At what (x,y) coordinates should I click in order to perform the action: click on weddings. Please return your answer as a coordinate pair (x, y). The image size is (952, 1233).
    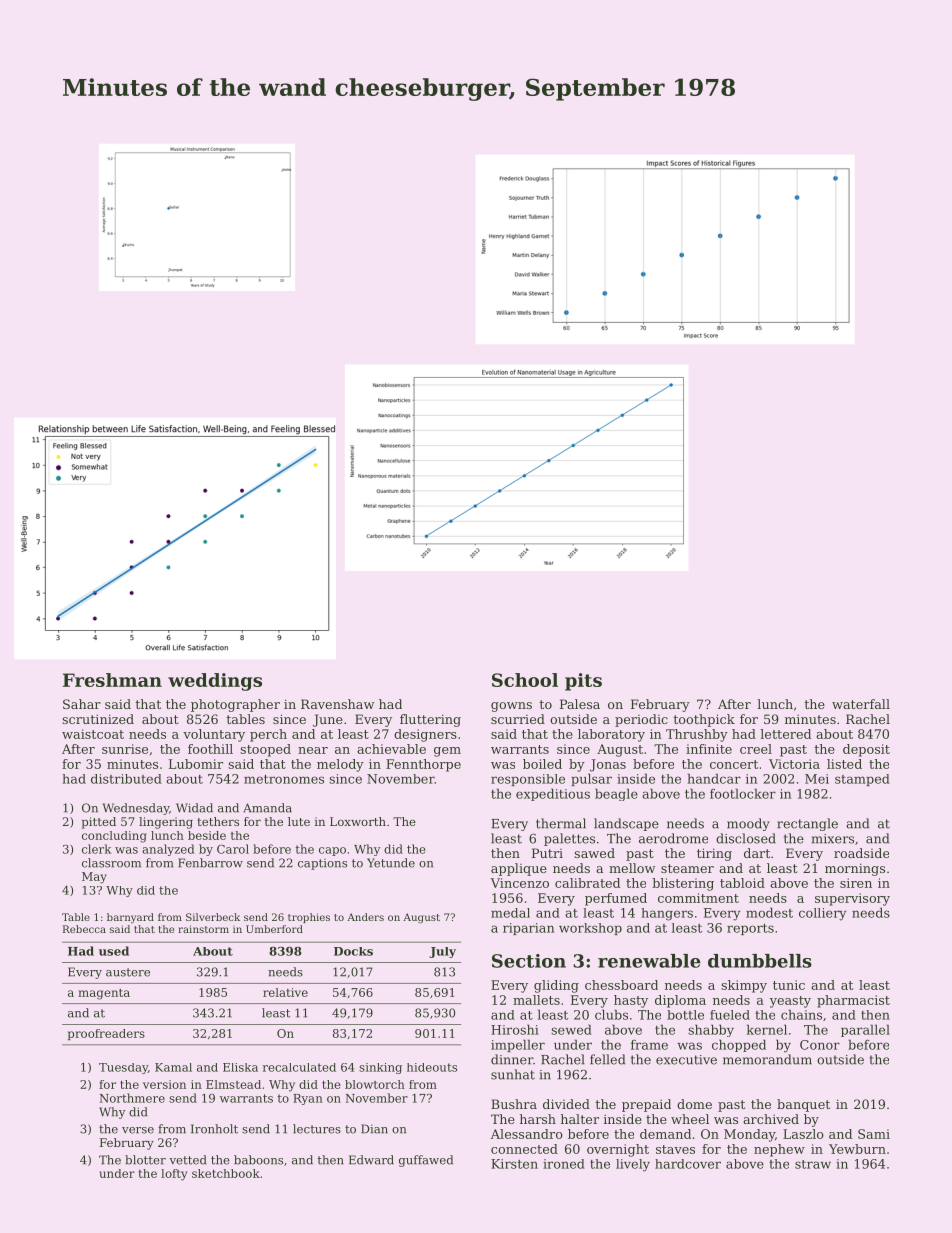
    Looking at the image, I should click on (215, 682).
